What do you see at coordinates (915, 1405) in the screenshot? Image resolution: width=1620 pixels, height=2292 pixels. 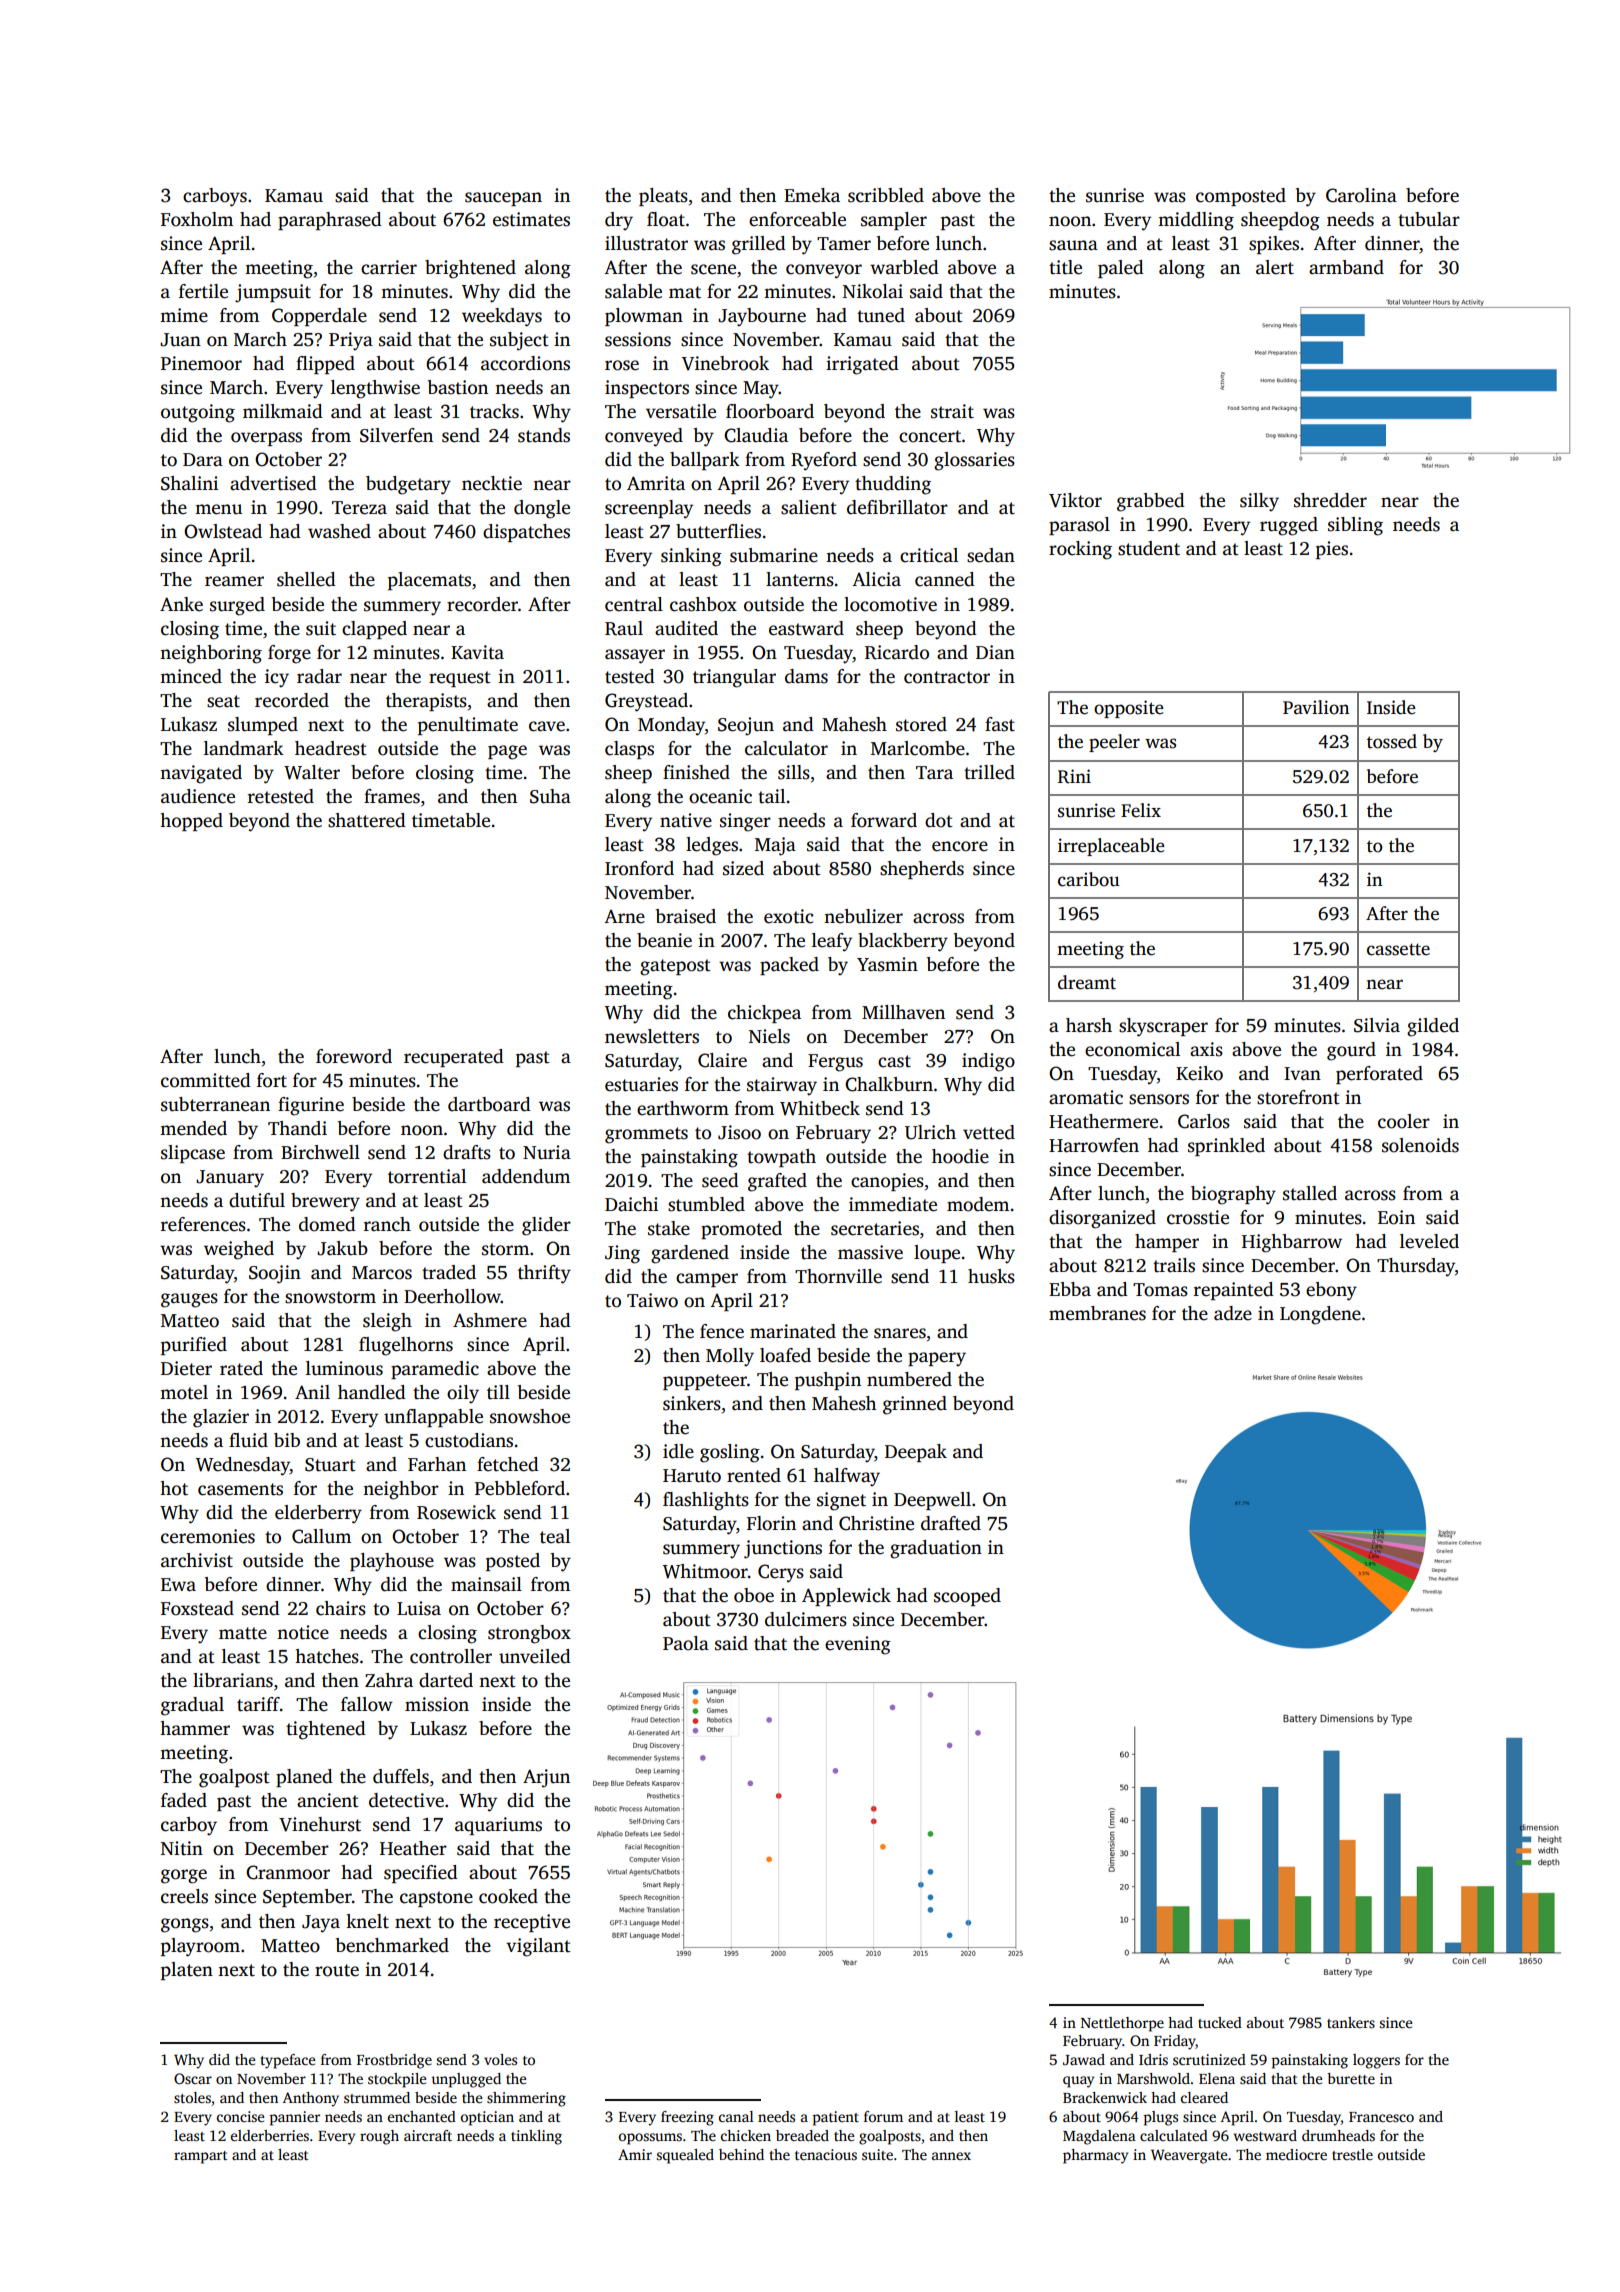 I see `grinned` at bounding box center [915, 1405].
